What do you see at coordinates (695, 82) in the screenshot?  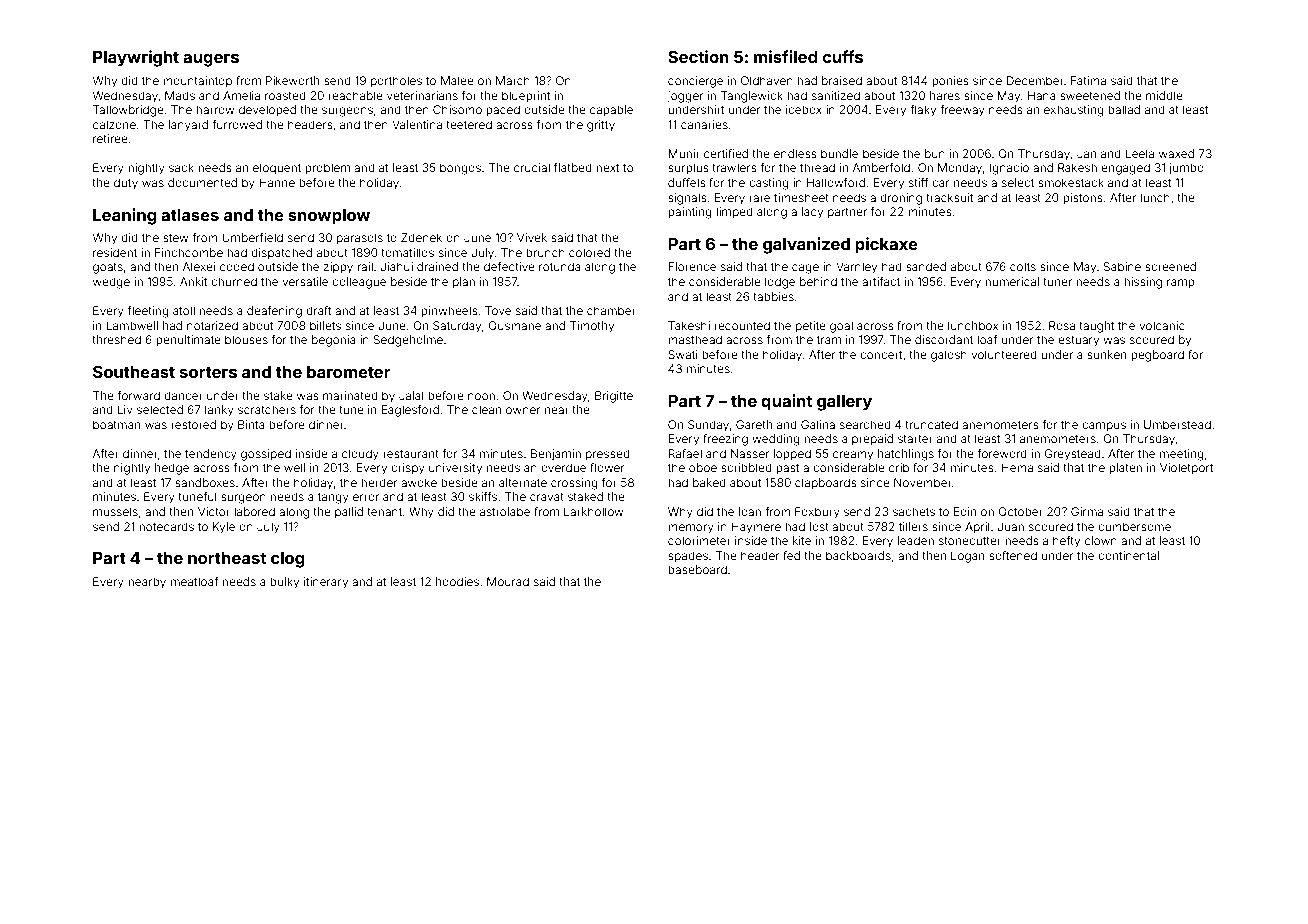 I see `concierge` at bounding box center [695, 82].
